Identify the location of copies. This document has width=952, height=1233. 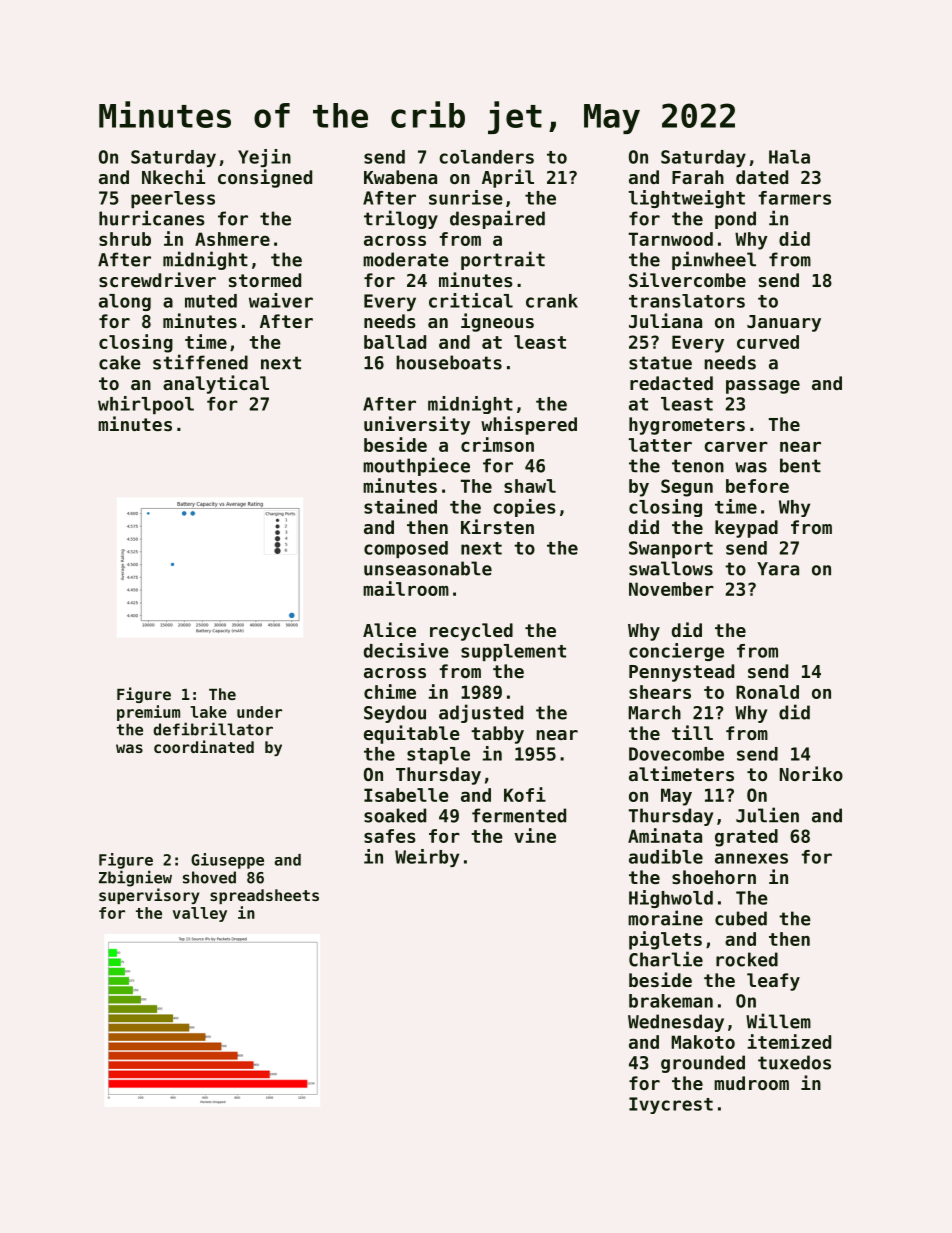
(524, 508).
